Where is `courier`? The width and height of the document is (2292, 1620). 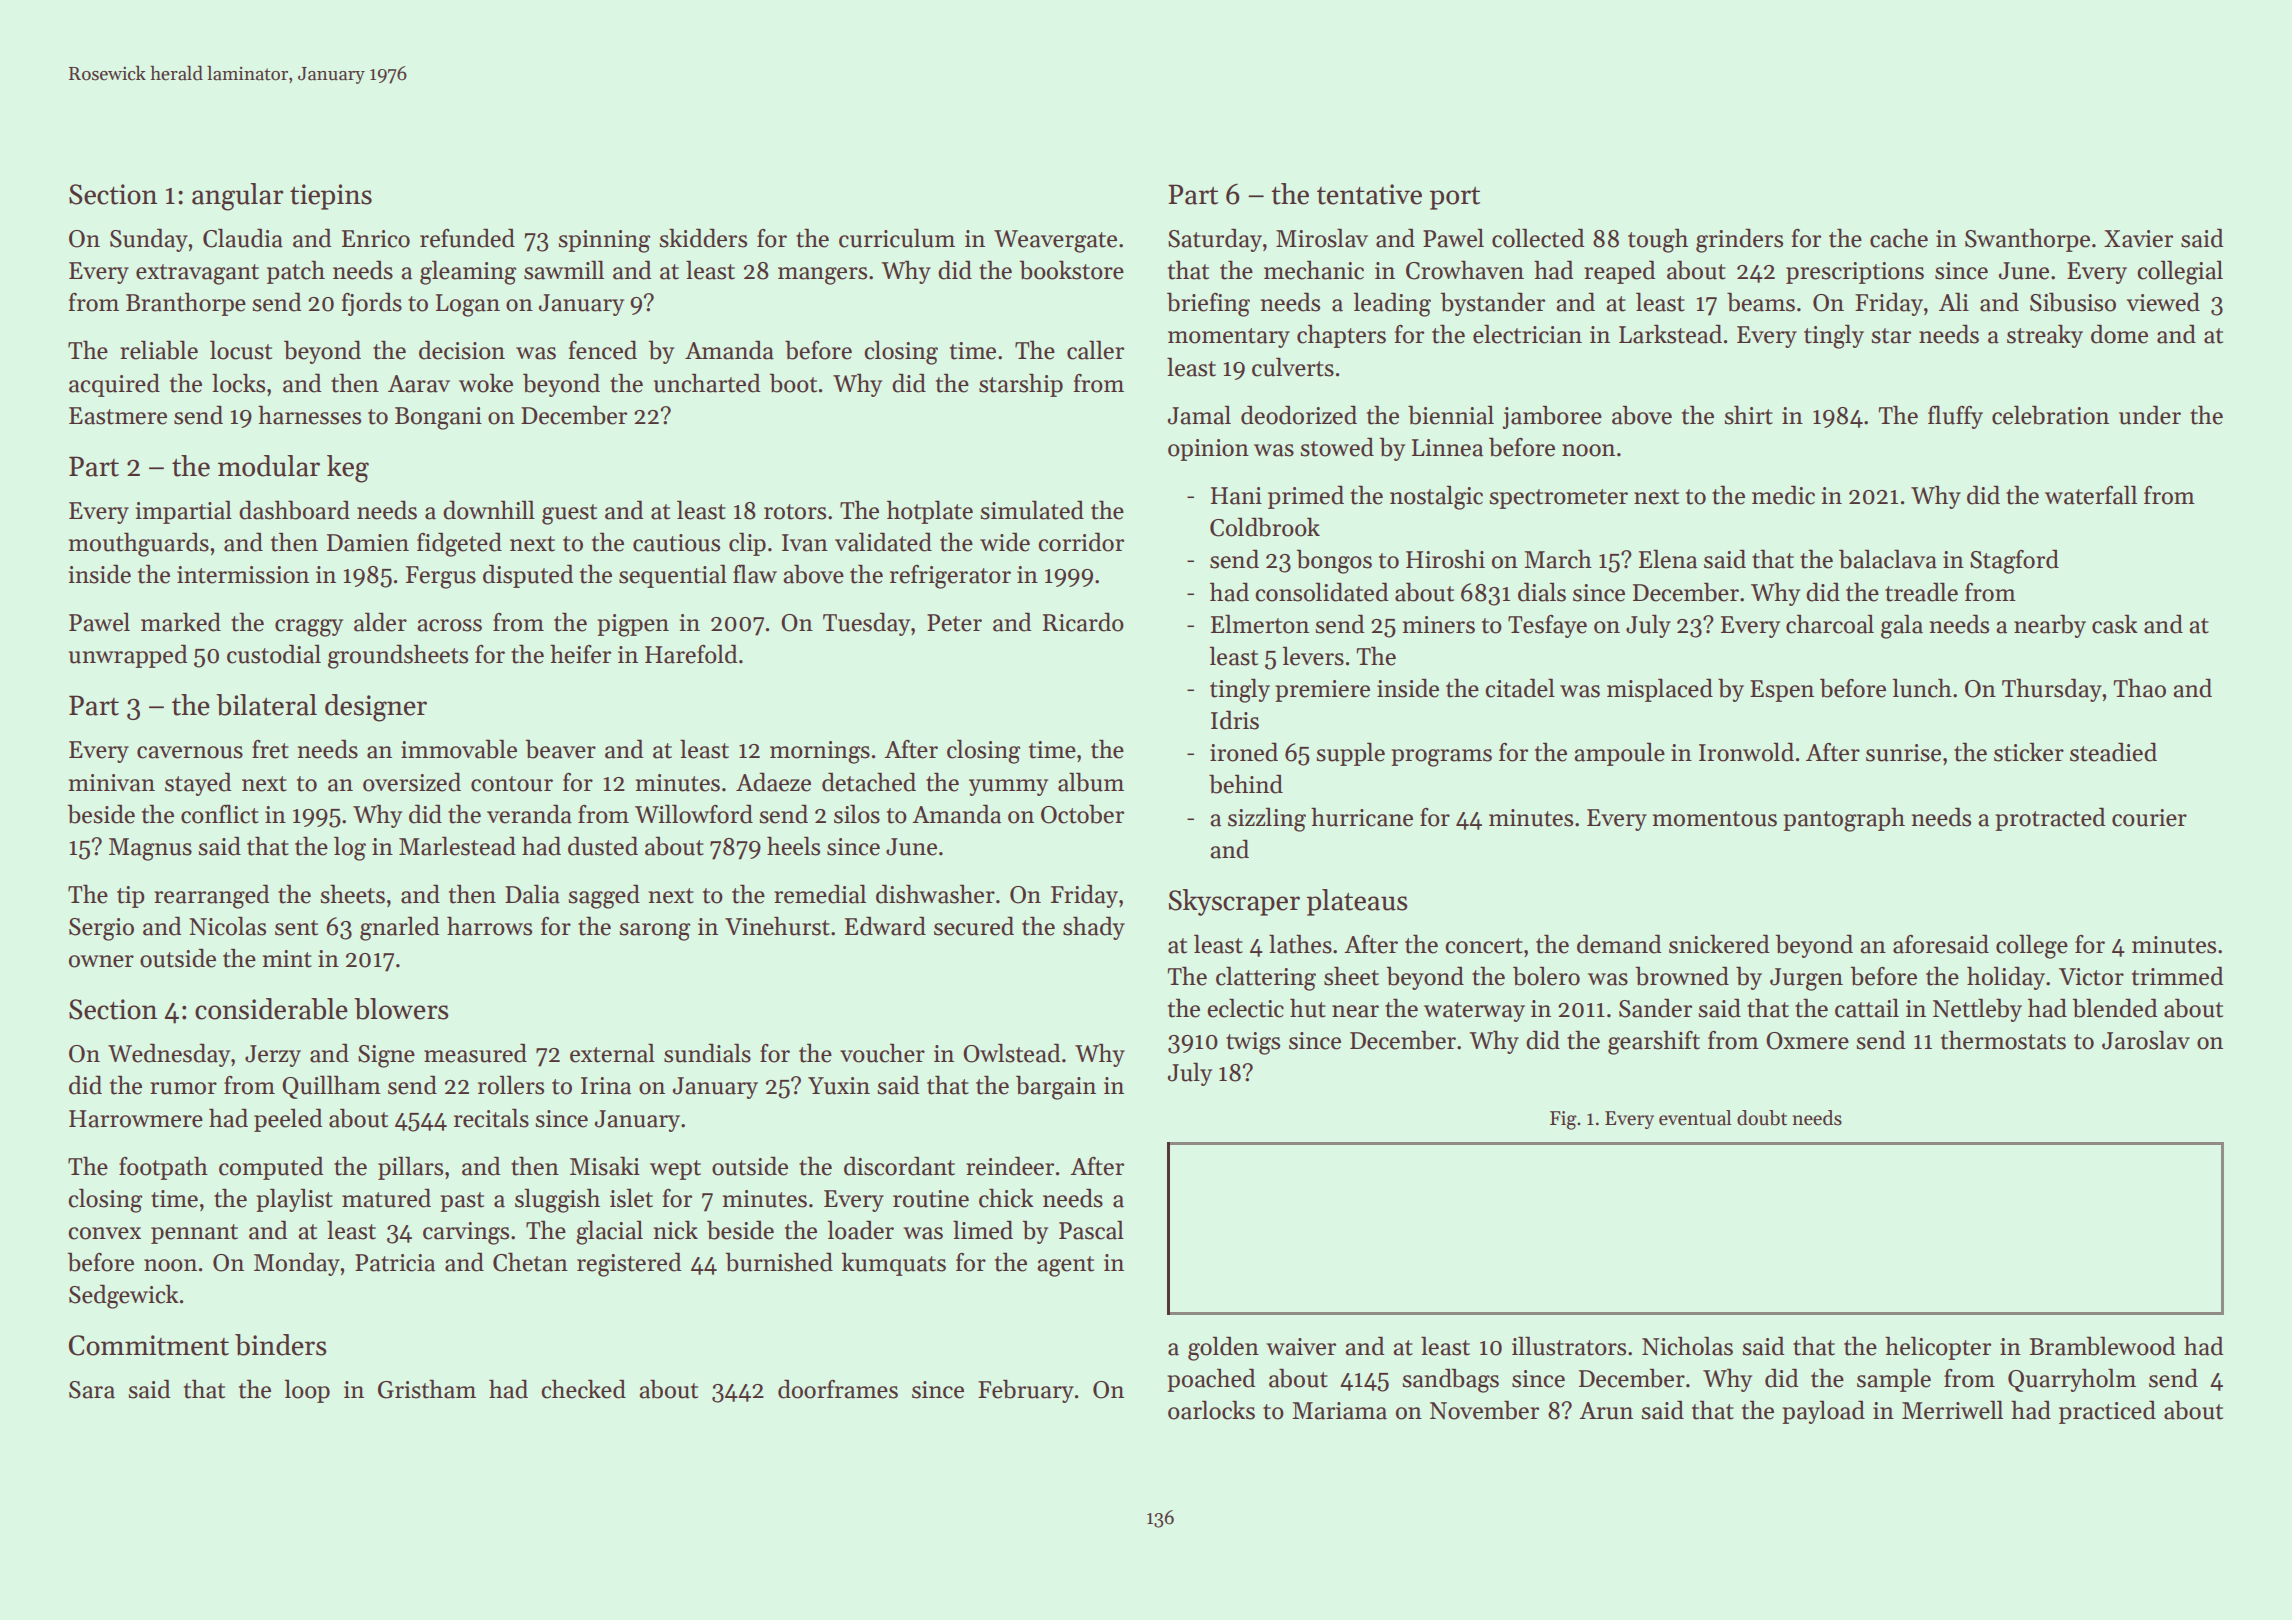
courier is located at coordinates (2149, 818).
